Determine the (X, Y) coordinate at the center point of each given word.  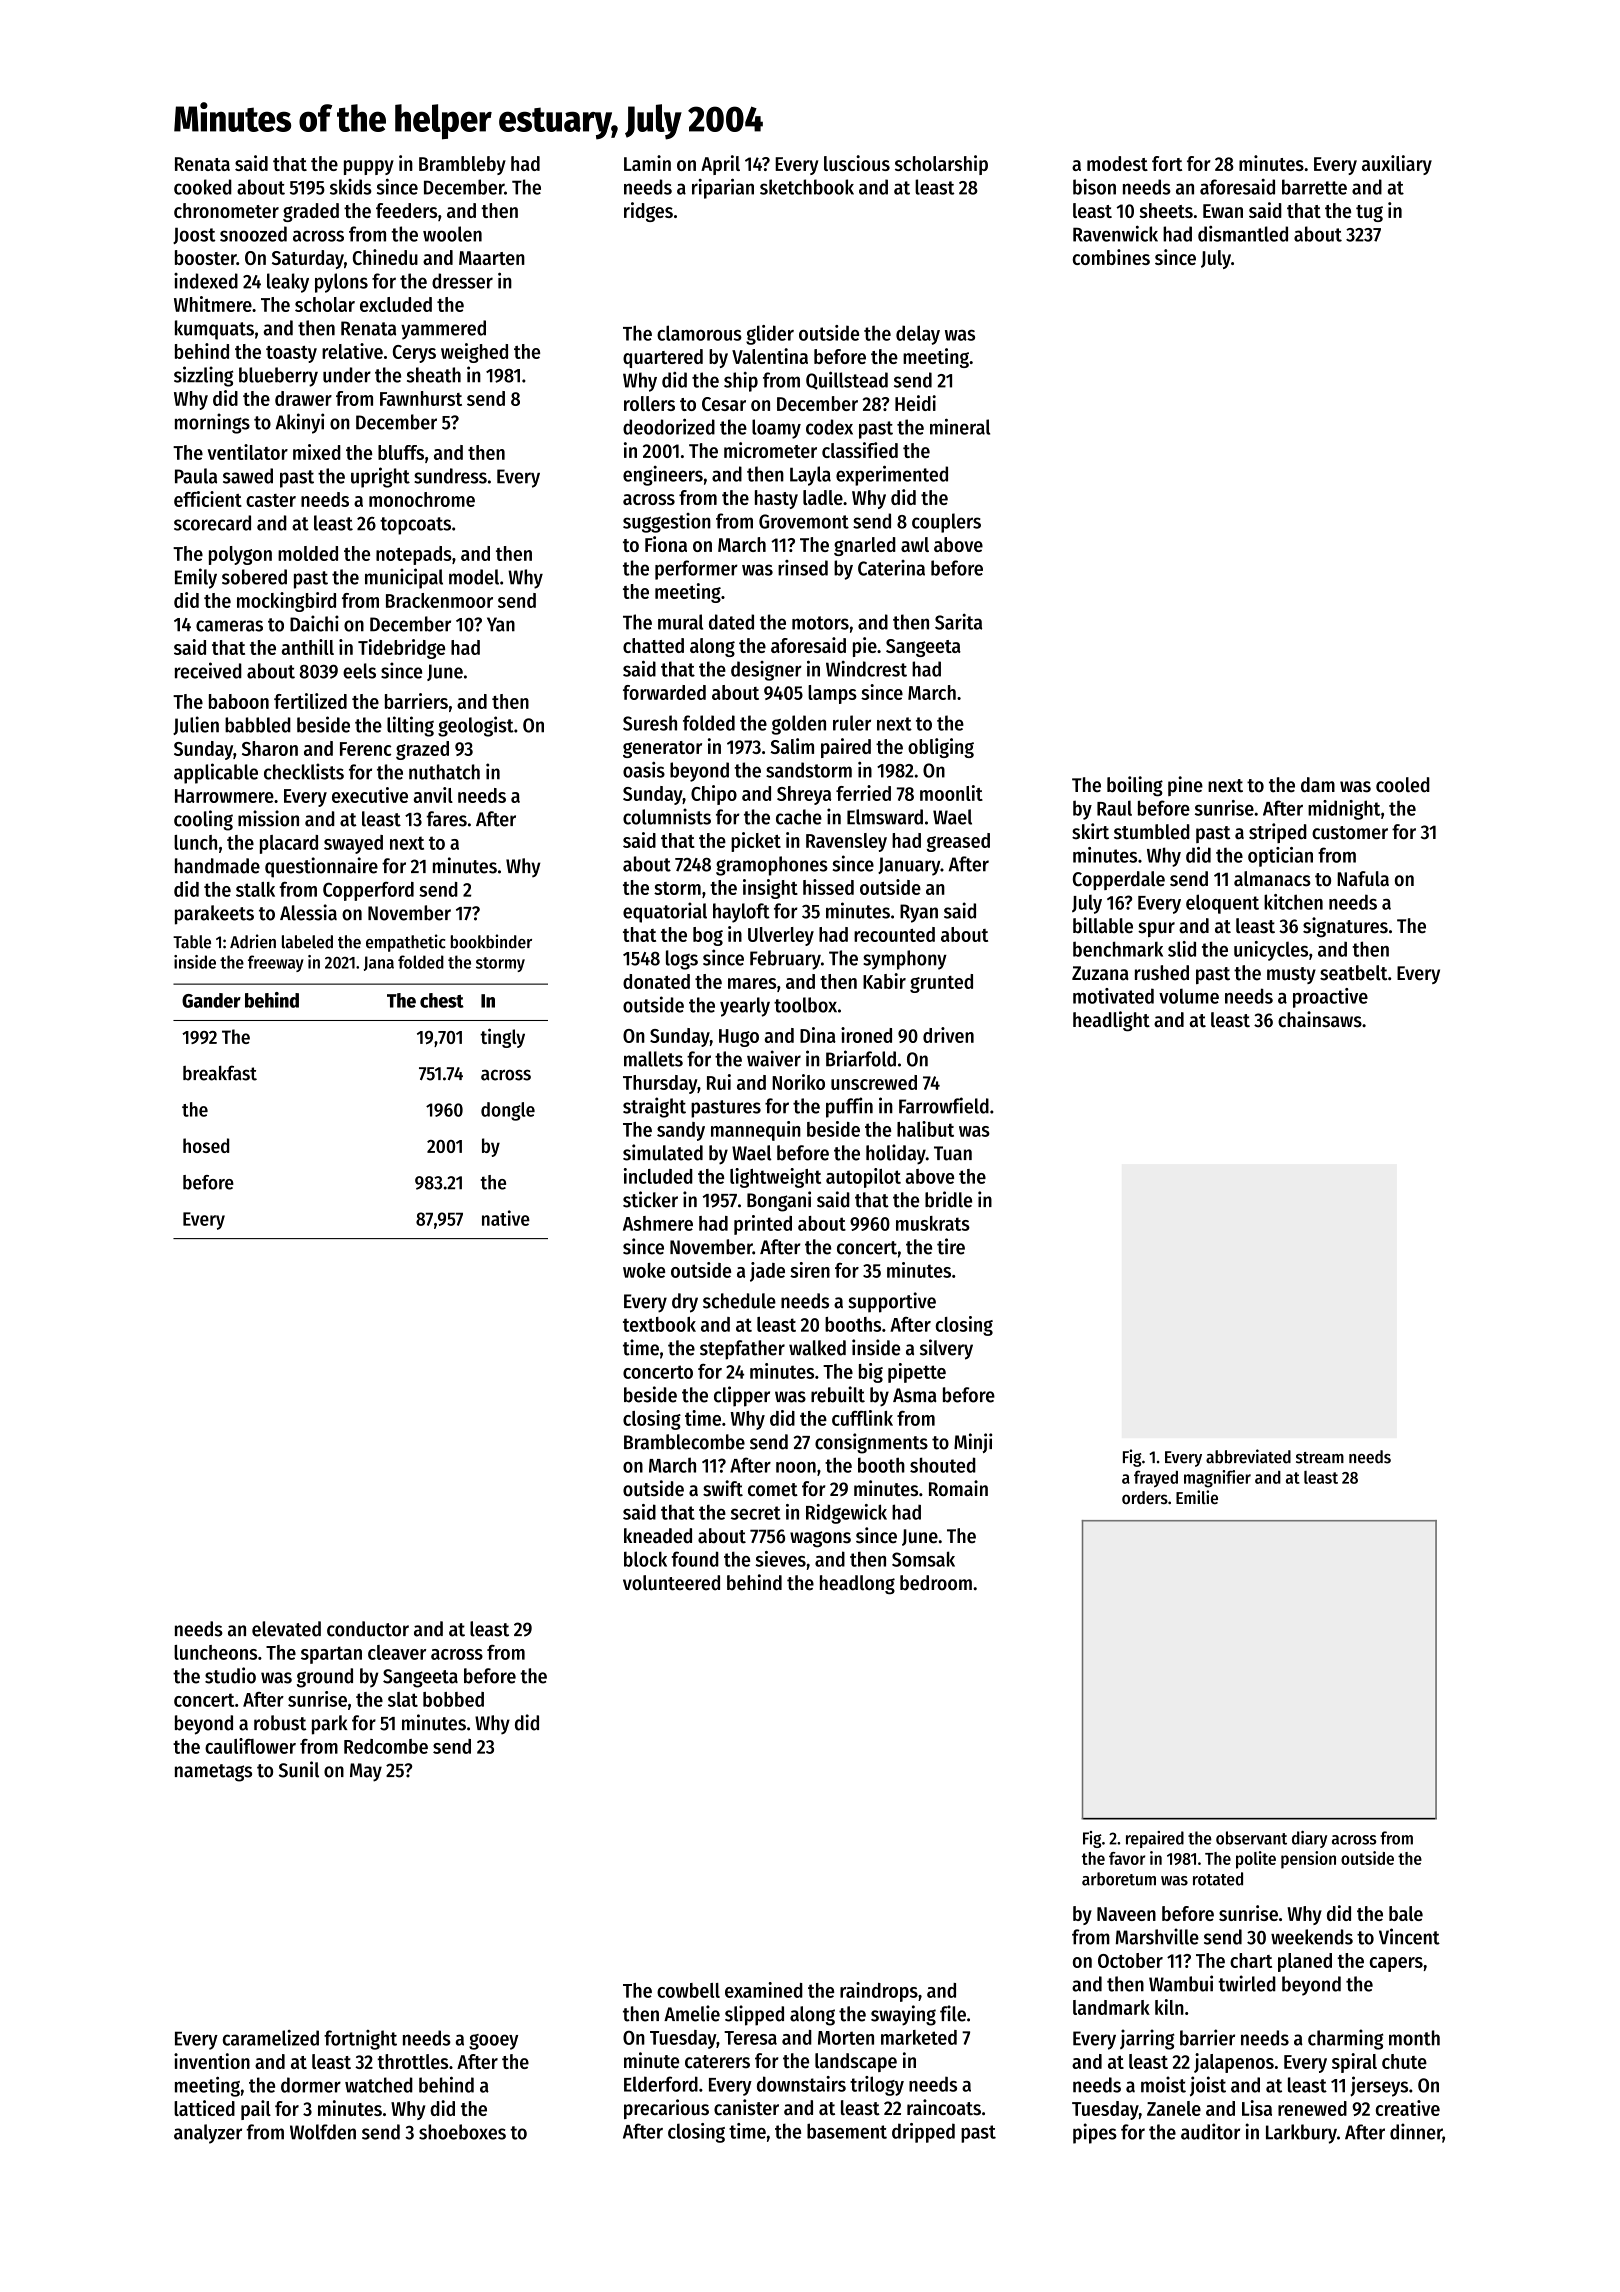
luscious (857, 163)
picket (756, 842)
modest (1117, 163)
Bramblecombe (684, 1442)
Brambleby (462, 165)
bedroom (936, 1583)
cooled (1403, 785)
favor (1127, 1858)
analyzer (208, 2134)
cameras (229, 626)
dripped (923, 2133)
